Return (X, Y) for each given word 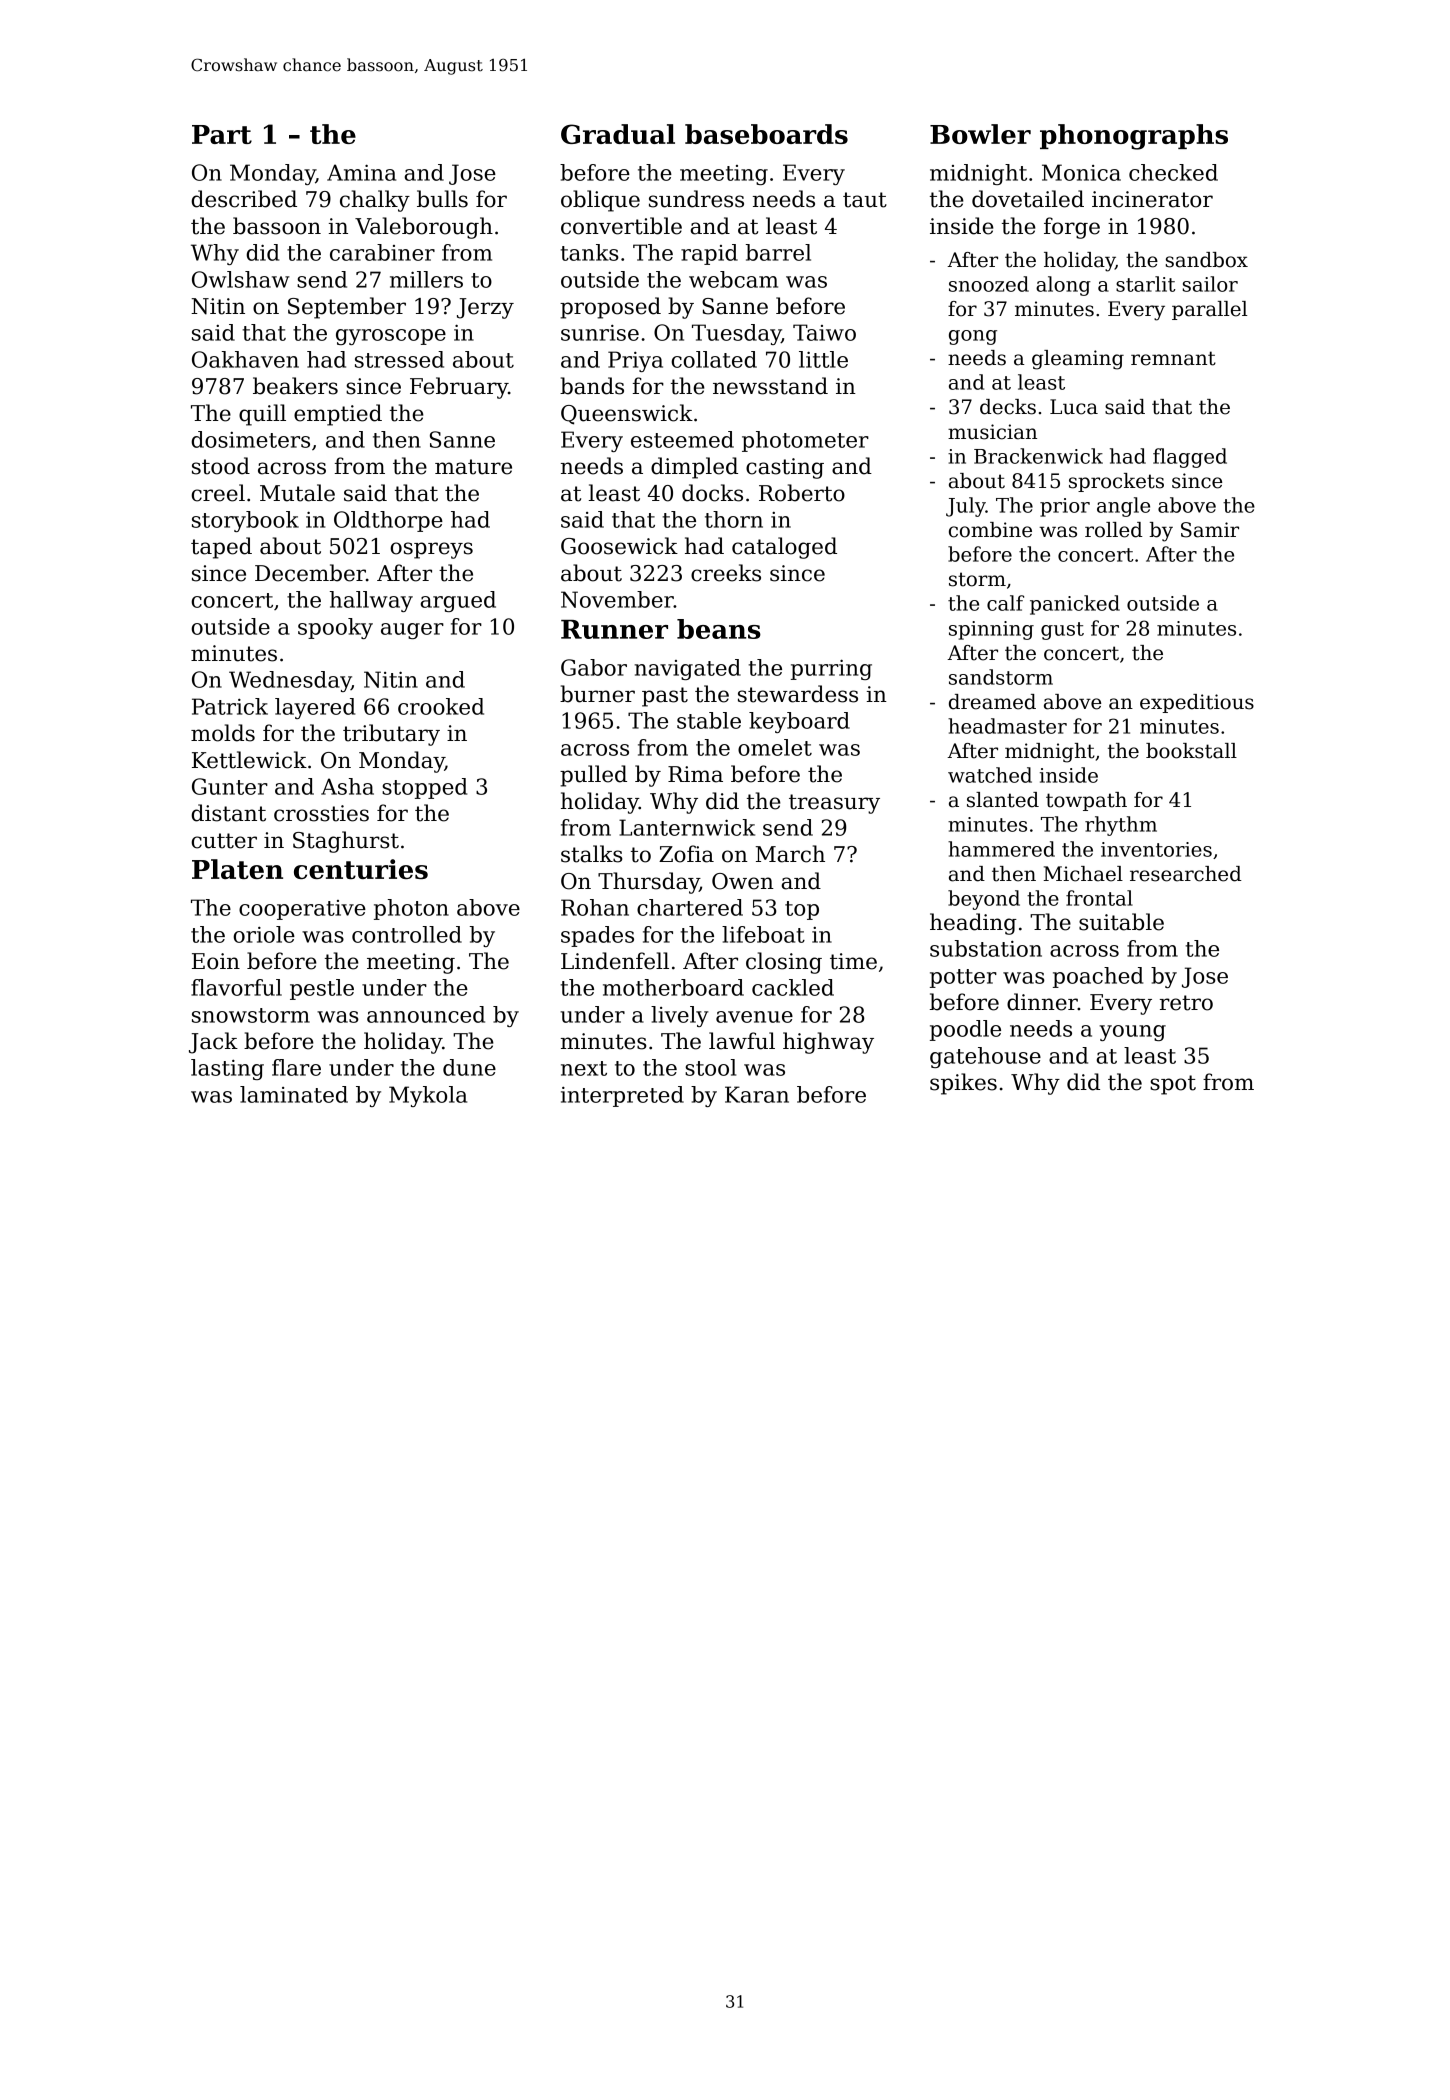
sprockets (1116, 482)
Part (222, 134)
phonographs (1134, 137)
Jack (213, 1043)
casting (785, 468)
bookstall (1191, 751)
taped (221, 548)
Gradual (618, 134)
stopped (424, 788)
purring (831, 669)
